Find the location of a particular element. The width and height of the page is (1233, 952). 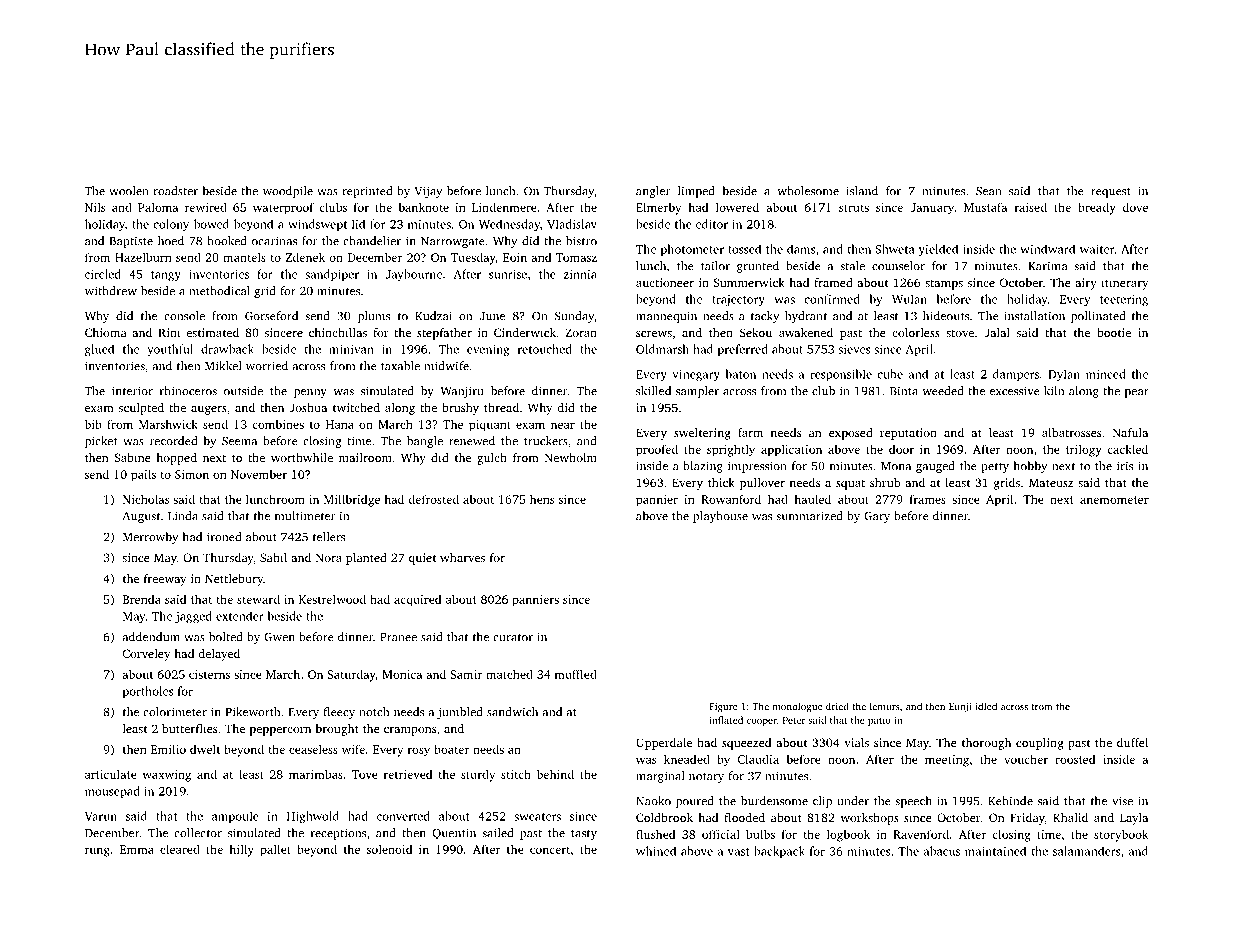

concert is located at coordinates (550, 850).
